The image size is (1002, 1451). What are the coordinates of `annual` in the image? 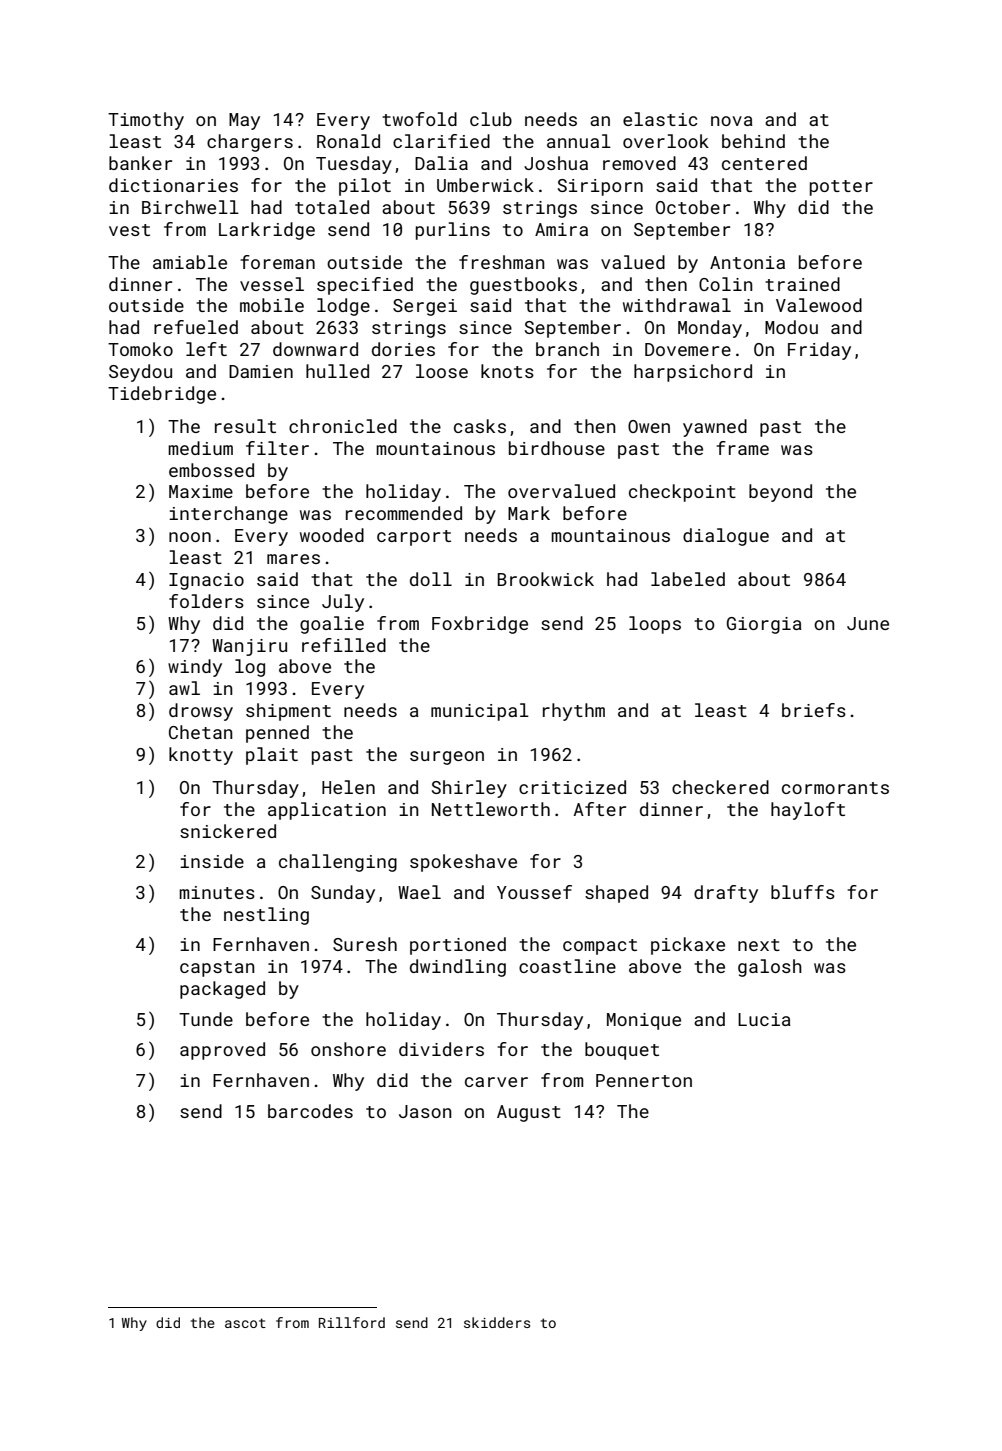 It's located at (579, 141).
